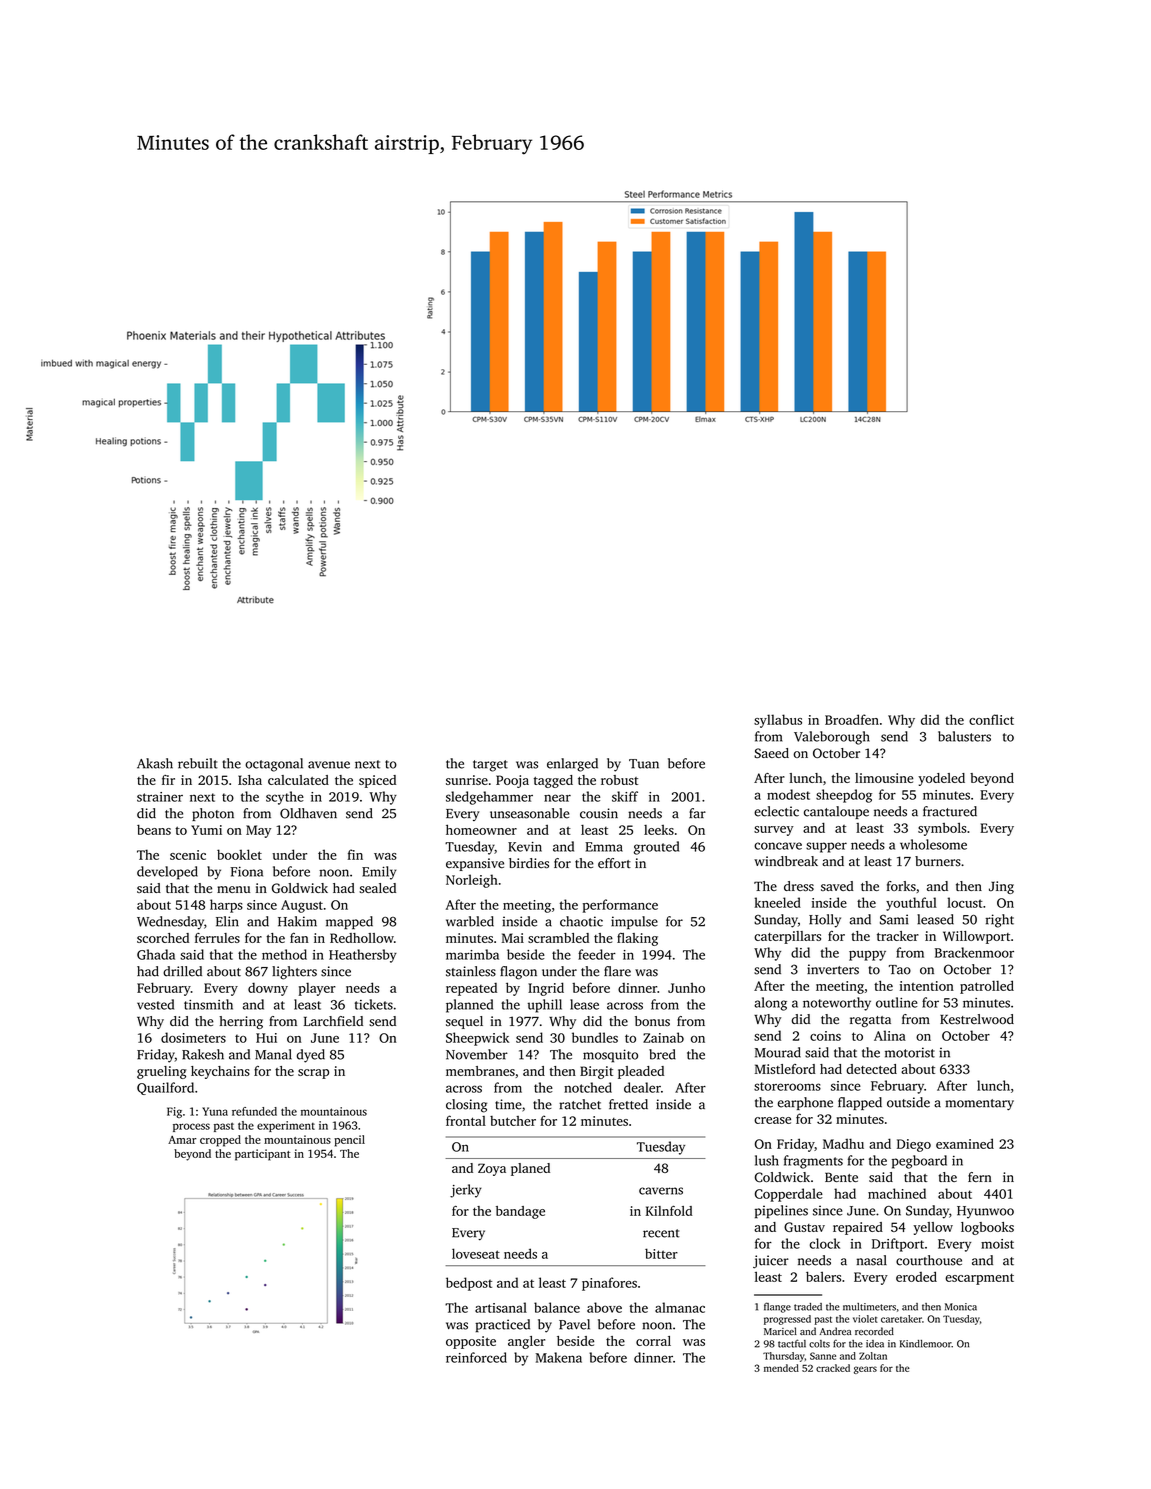 Image resolution: width=1151 pixels, height=1489 pixels. What do you see at coordinates (475, 864) in the screenshot?
I see `expansive` at bounding box center [475, 864].
